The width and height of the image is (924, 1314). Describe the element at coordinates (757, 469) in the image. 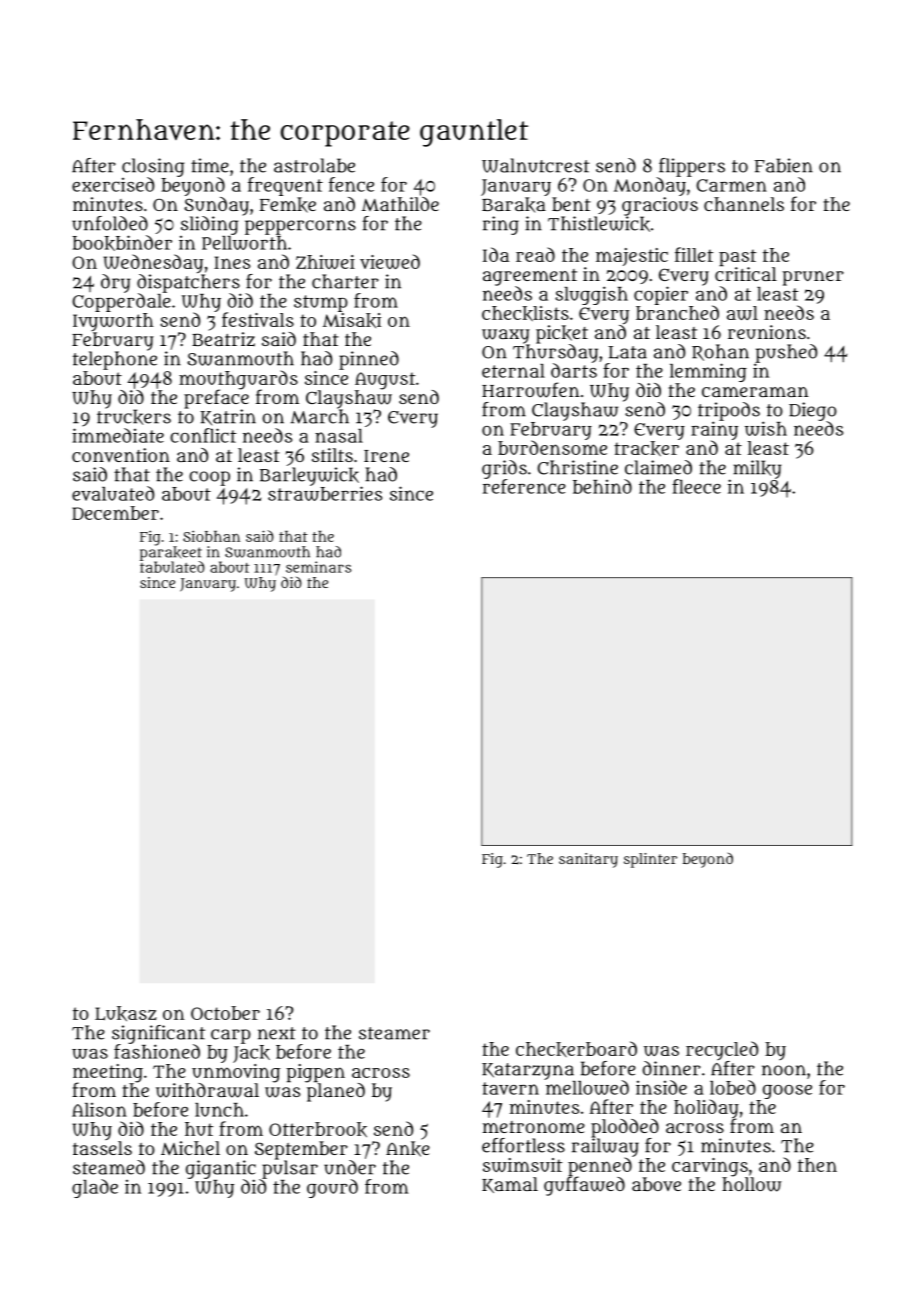

I see `milky` at that location.
